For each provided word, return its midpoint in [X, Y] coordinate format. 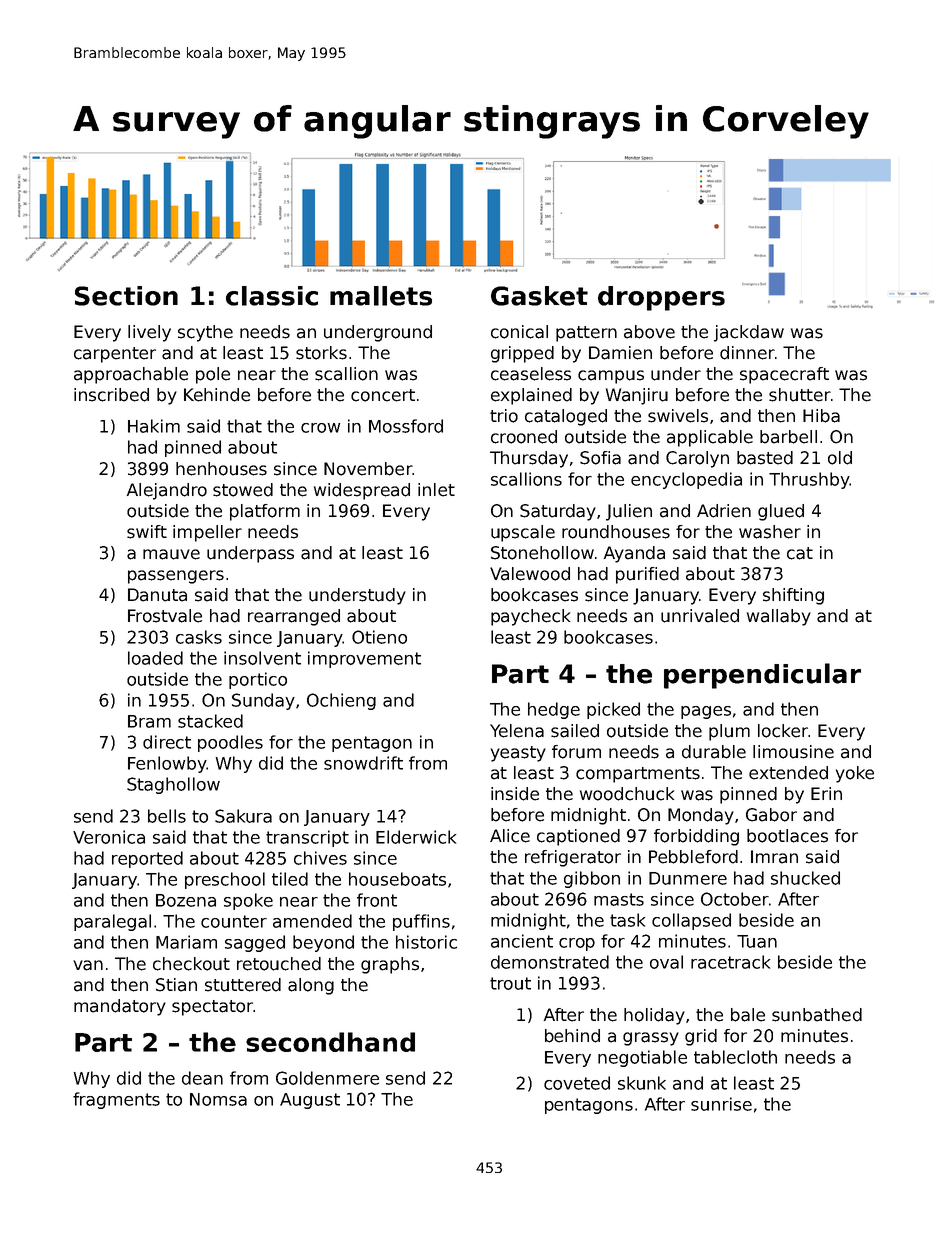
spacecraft [784, 375]
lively [149, 333]
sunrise [721, 1104]
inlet [436, 490]
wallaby [779, 617]
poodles [230, 743]
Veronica [109, 837]
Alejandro [167, 491]
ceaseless [531, 374]
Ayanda [634, 554]
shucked [805, 878]
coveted [577, 1083]
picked [613, 710]
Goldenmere [327, 1078]
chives [320, 858]
